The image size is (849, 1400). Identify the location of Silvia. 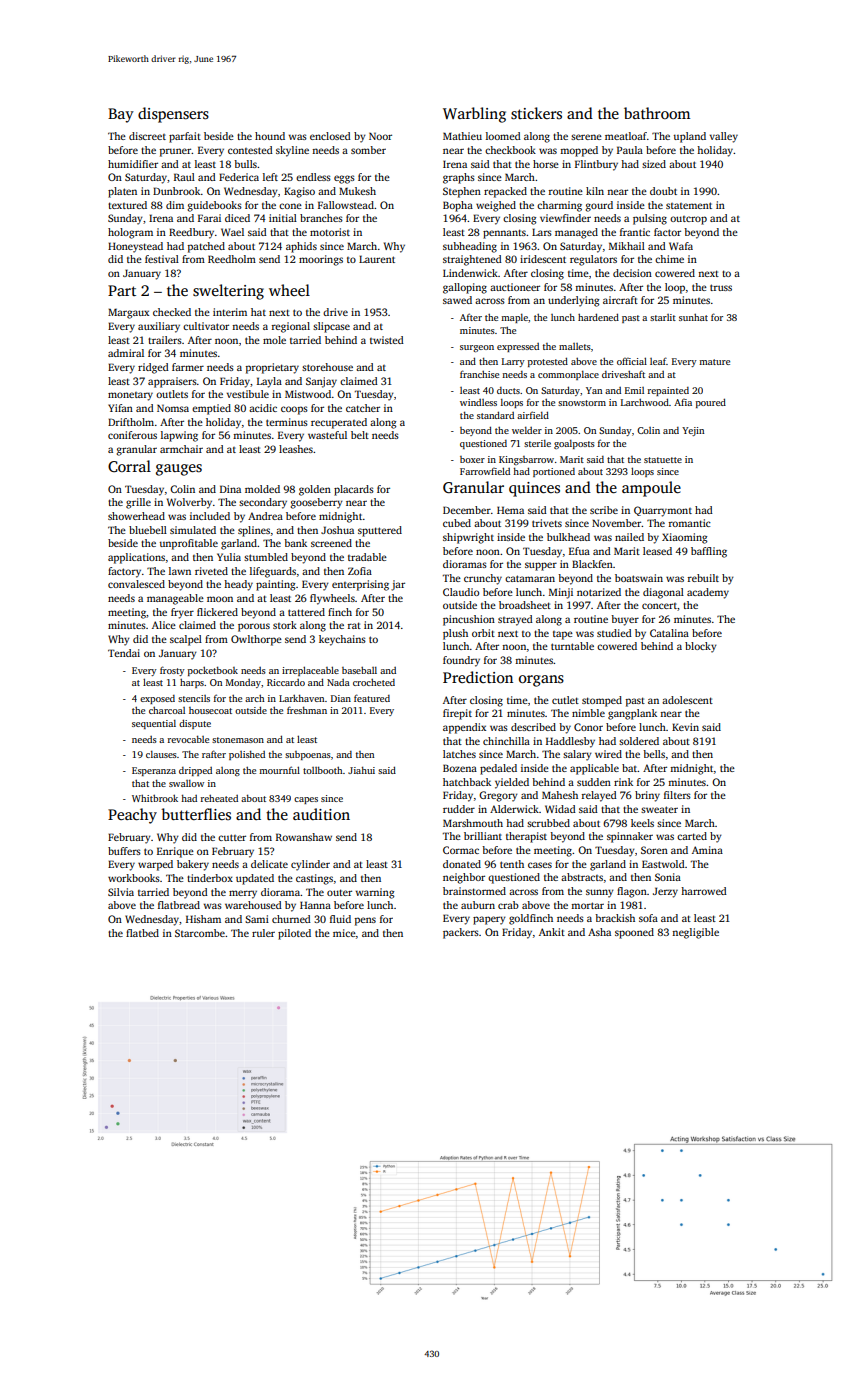
(121, 892).
